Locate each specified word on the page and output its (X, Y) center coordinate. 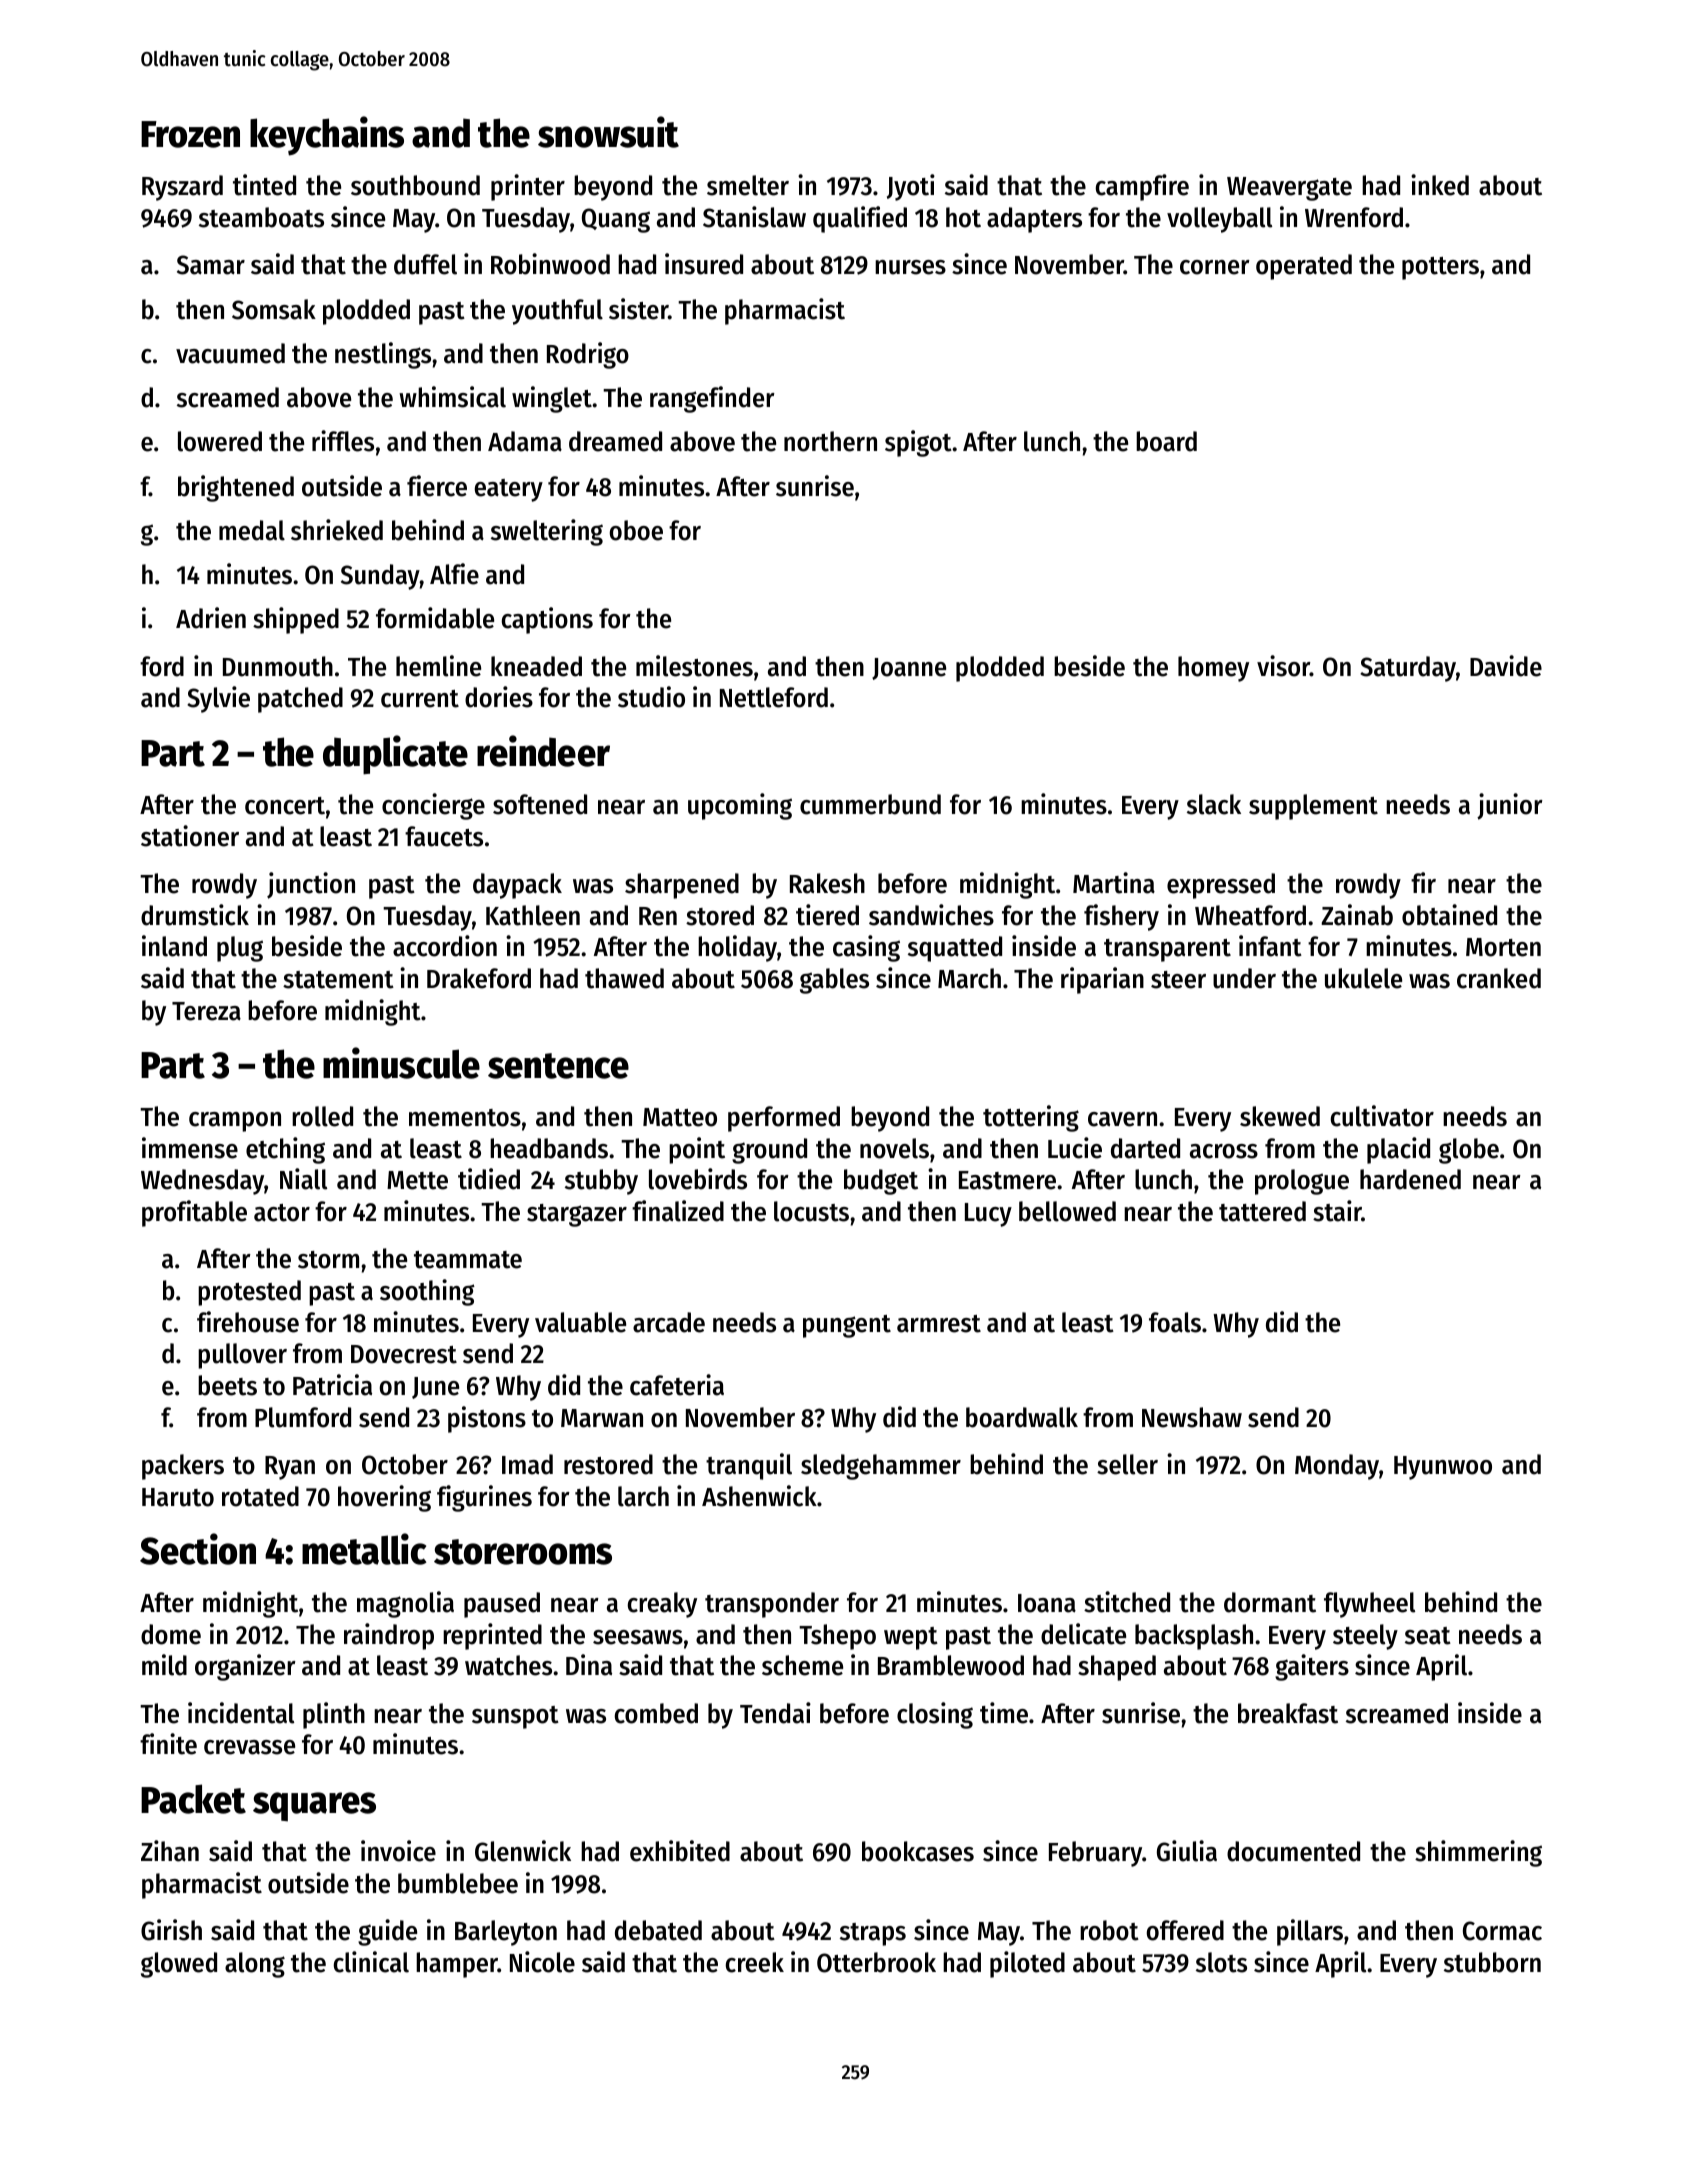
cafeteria (677, 1385)
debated (658, 1930)
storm (328, 1260)
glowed (179, 1965)
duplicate (395, 755)
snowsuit (608, 132)
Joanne (909, 669)
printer (528, 187)
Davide (1506, 666)
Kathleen (533, 915)
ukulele (1363, 978)
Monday (1337, 1467)
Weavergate (1289, 189)
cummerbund (870, 804)
